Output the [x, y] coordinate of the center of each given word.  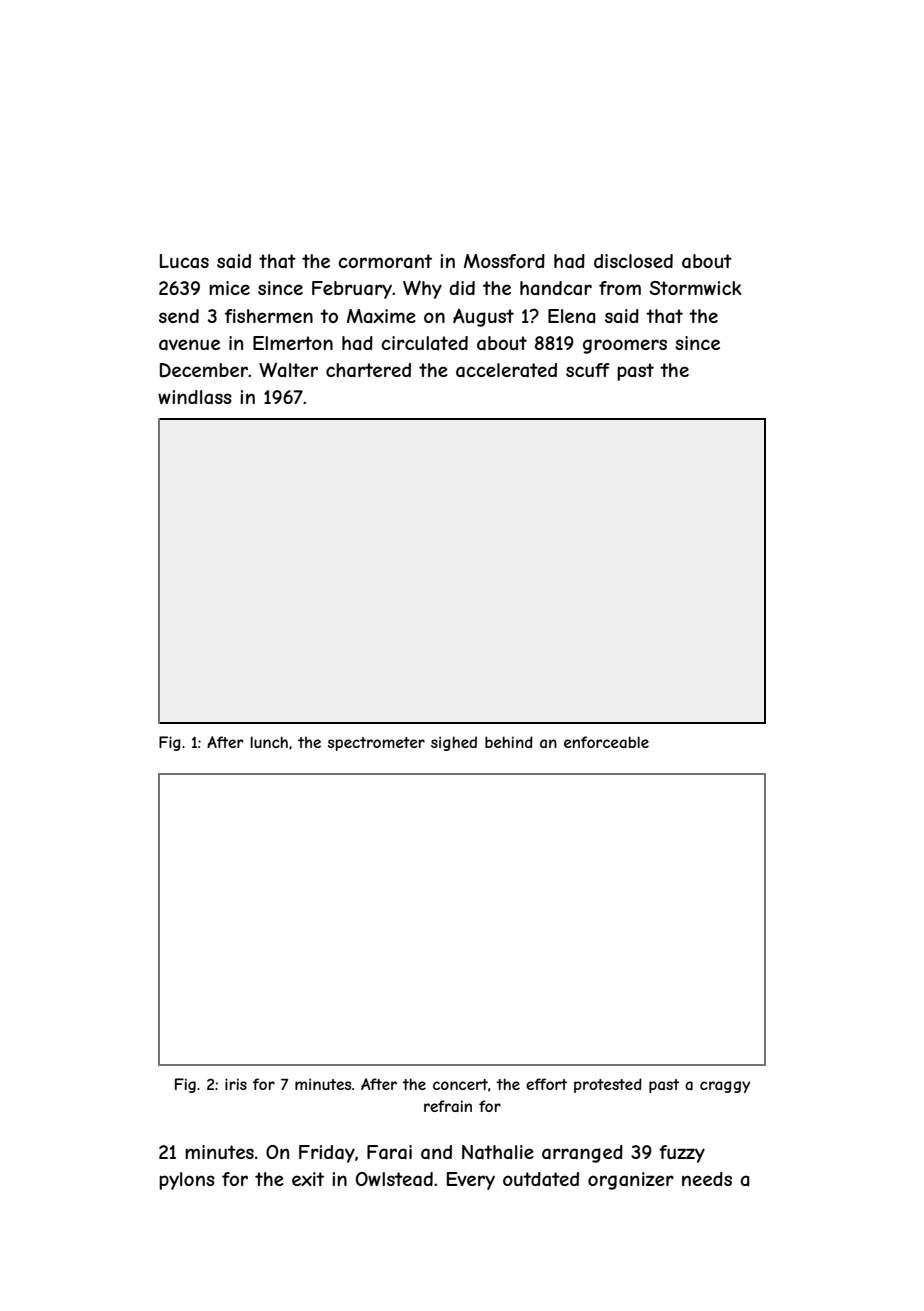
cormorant [385, 261]
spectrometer [376, 744]
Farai [389, 1152]
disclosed [633, 261]
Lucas [184, 261]
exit [308, 1179]
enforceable [606, 742]
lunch [269, 742]
